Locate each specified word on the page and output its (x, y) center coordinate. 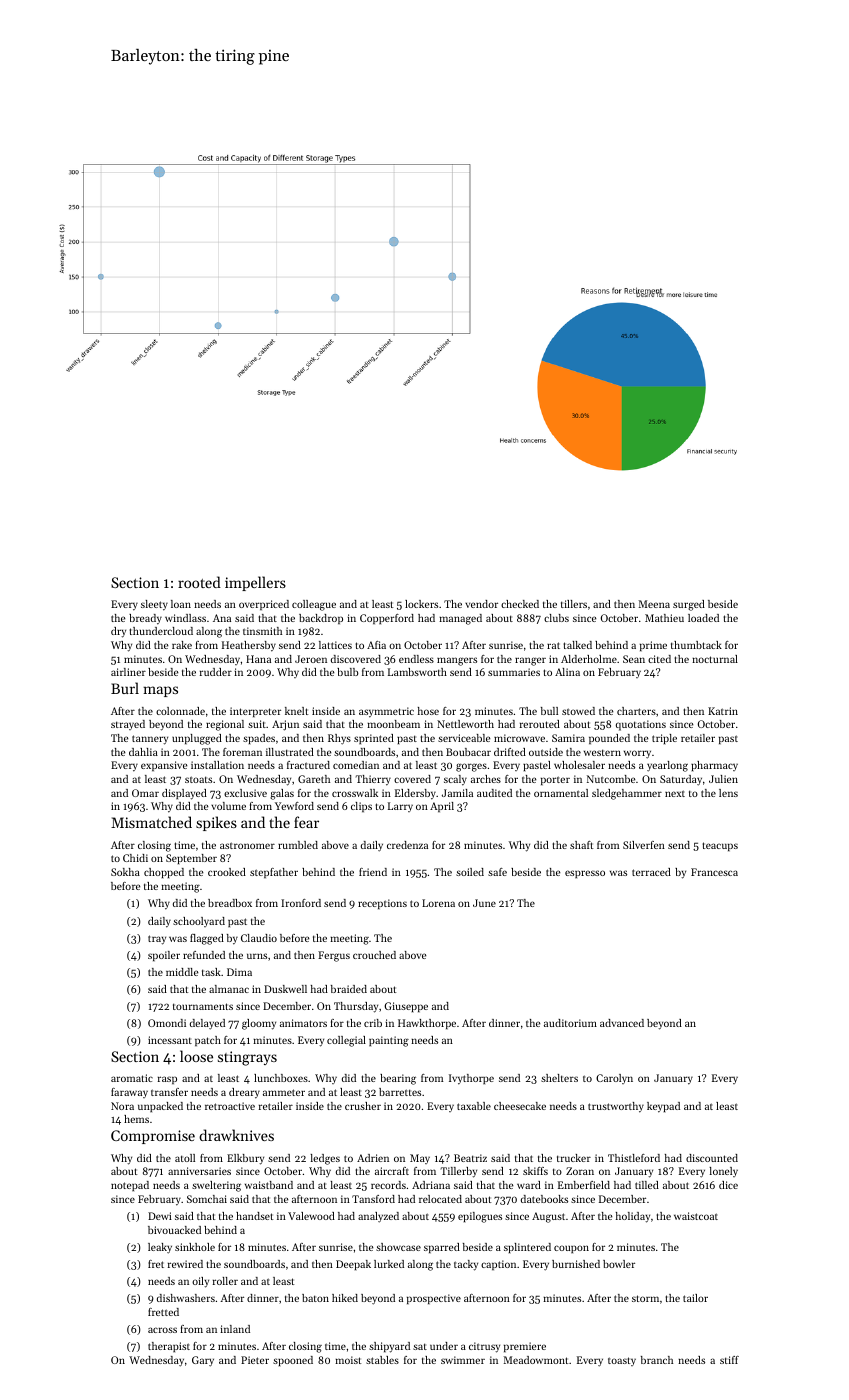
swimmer (463, 1360)
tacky (466, 1265)
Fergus (334, 956)
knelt (296, 711)
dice (728, 1185)
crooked (227, 872)
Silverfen (644, 845)
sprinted (374, 739)
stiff (729, 1360)
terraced (651, 872)
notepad (130, 1186)
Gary (203, 1361)
